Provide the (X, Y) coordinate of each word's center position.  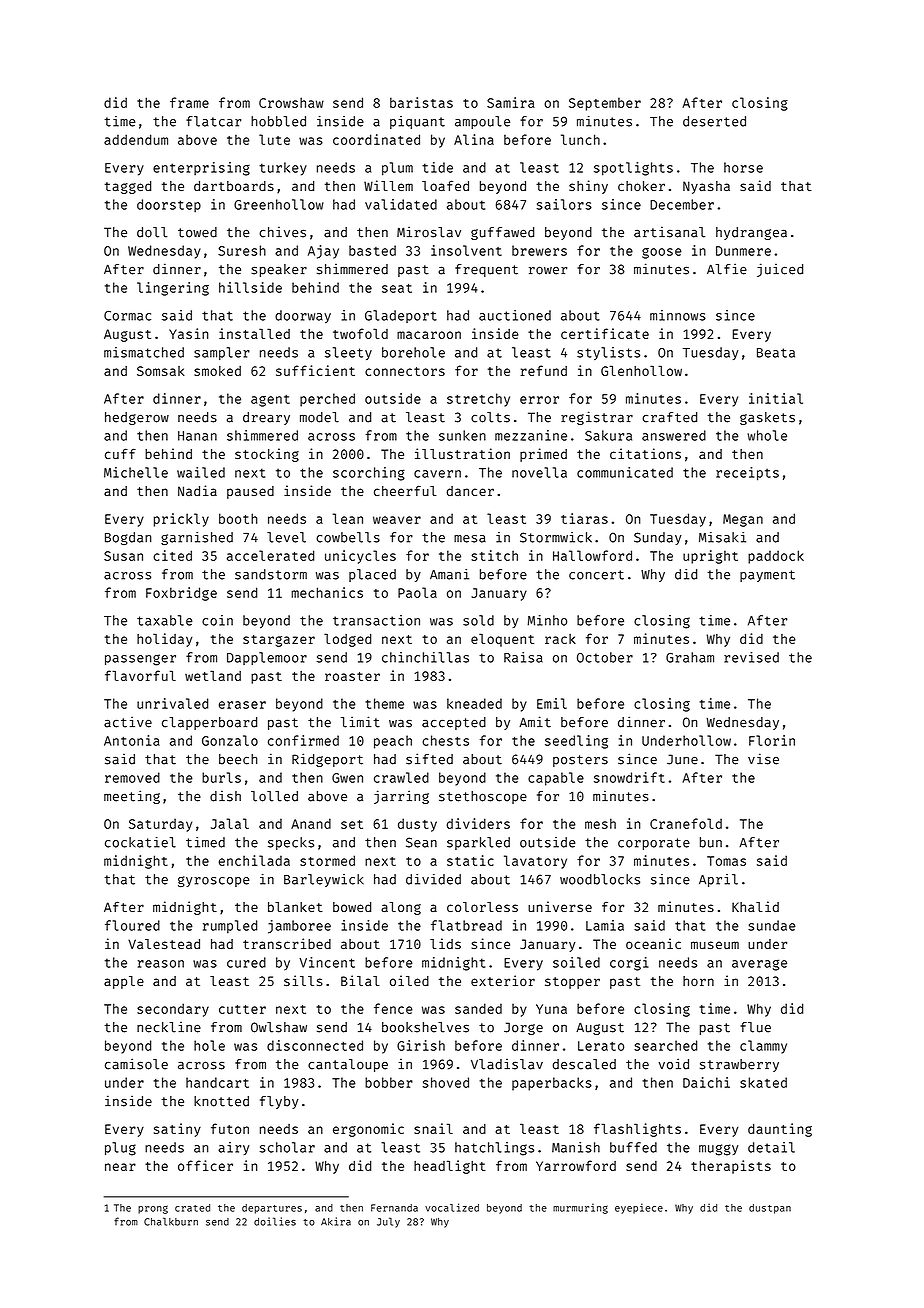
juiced (780, 270)
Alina (474, 139)
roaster (352, 676)
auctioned (515, 315)
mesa (470, 539)
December (682, 204)
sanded (478, 1008)
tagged (128, 187)
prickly (181, 520)
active (128, 722)
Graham (690, 657)
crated (192, 1208)
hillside (250, 287)
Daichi (706, 1082)
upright (710, 557)
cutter (242, 1009)
